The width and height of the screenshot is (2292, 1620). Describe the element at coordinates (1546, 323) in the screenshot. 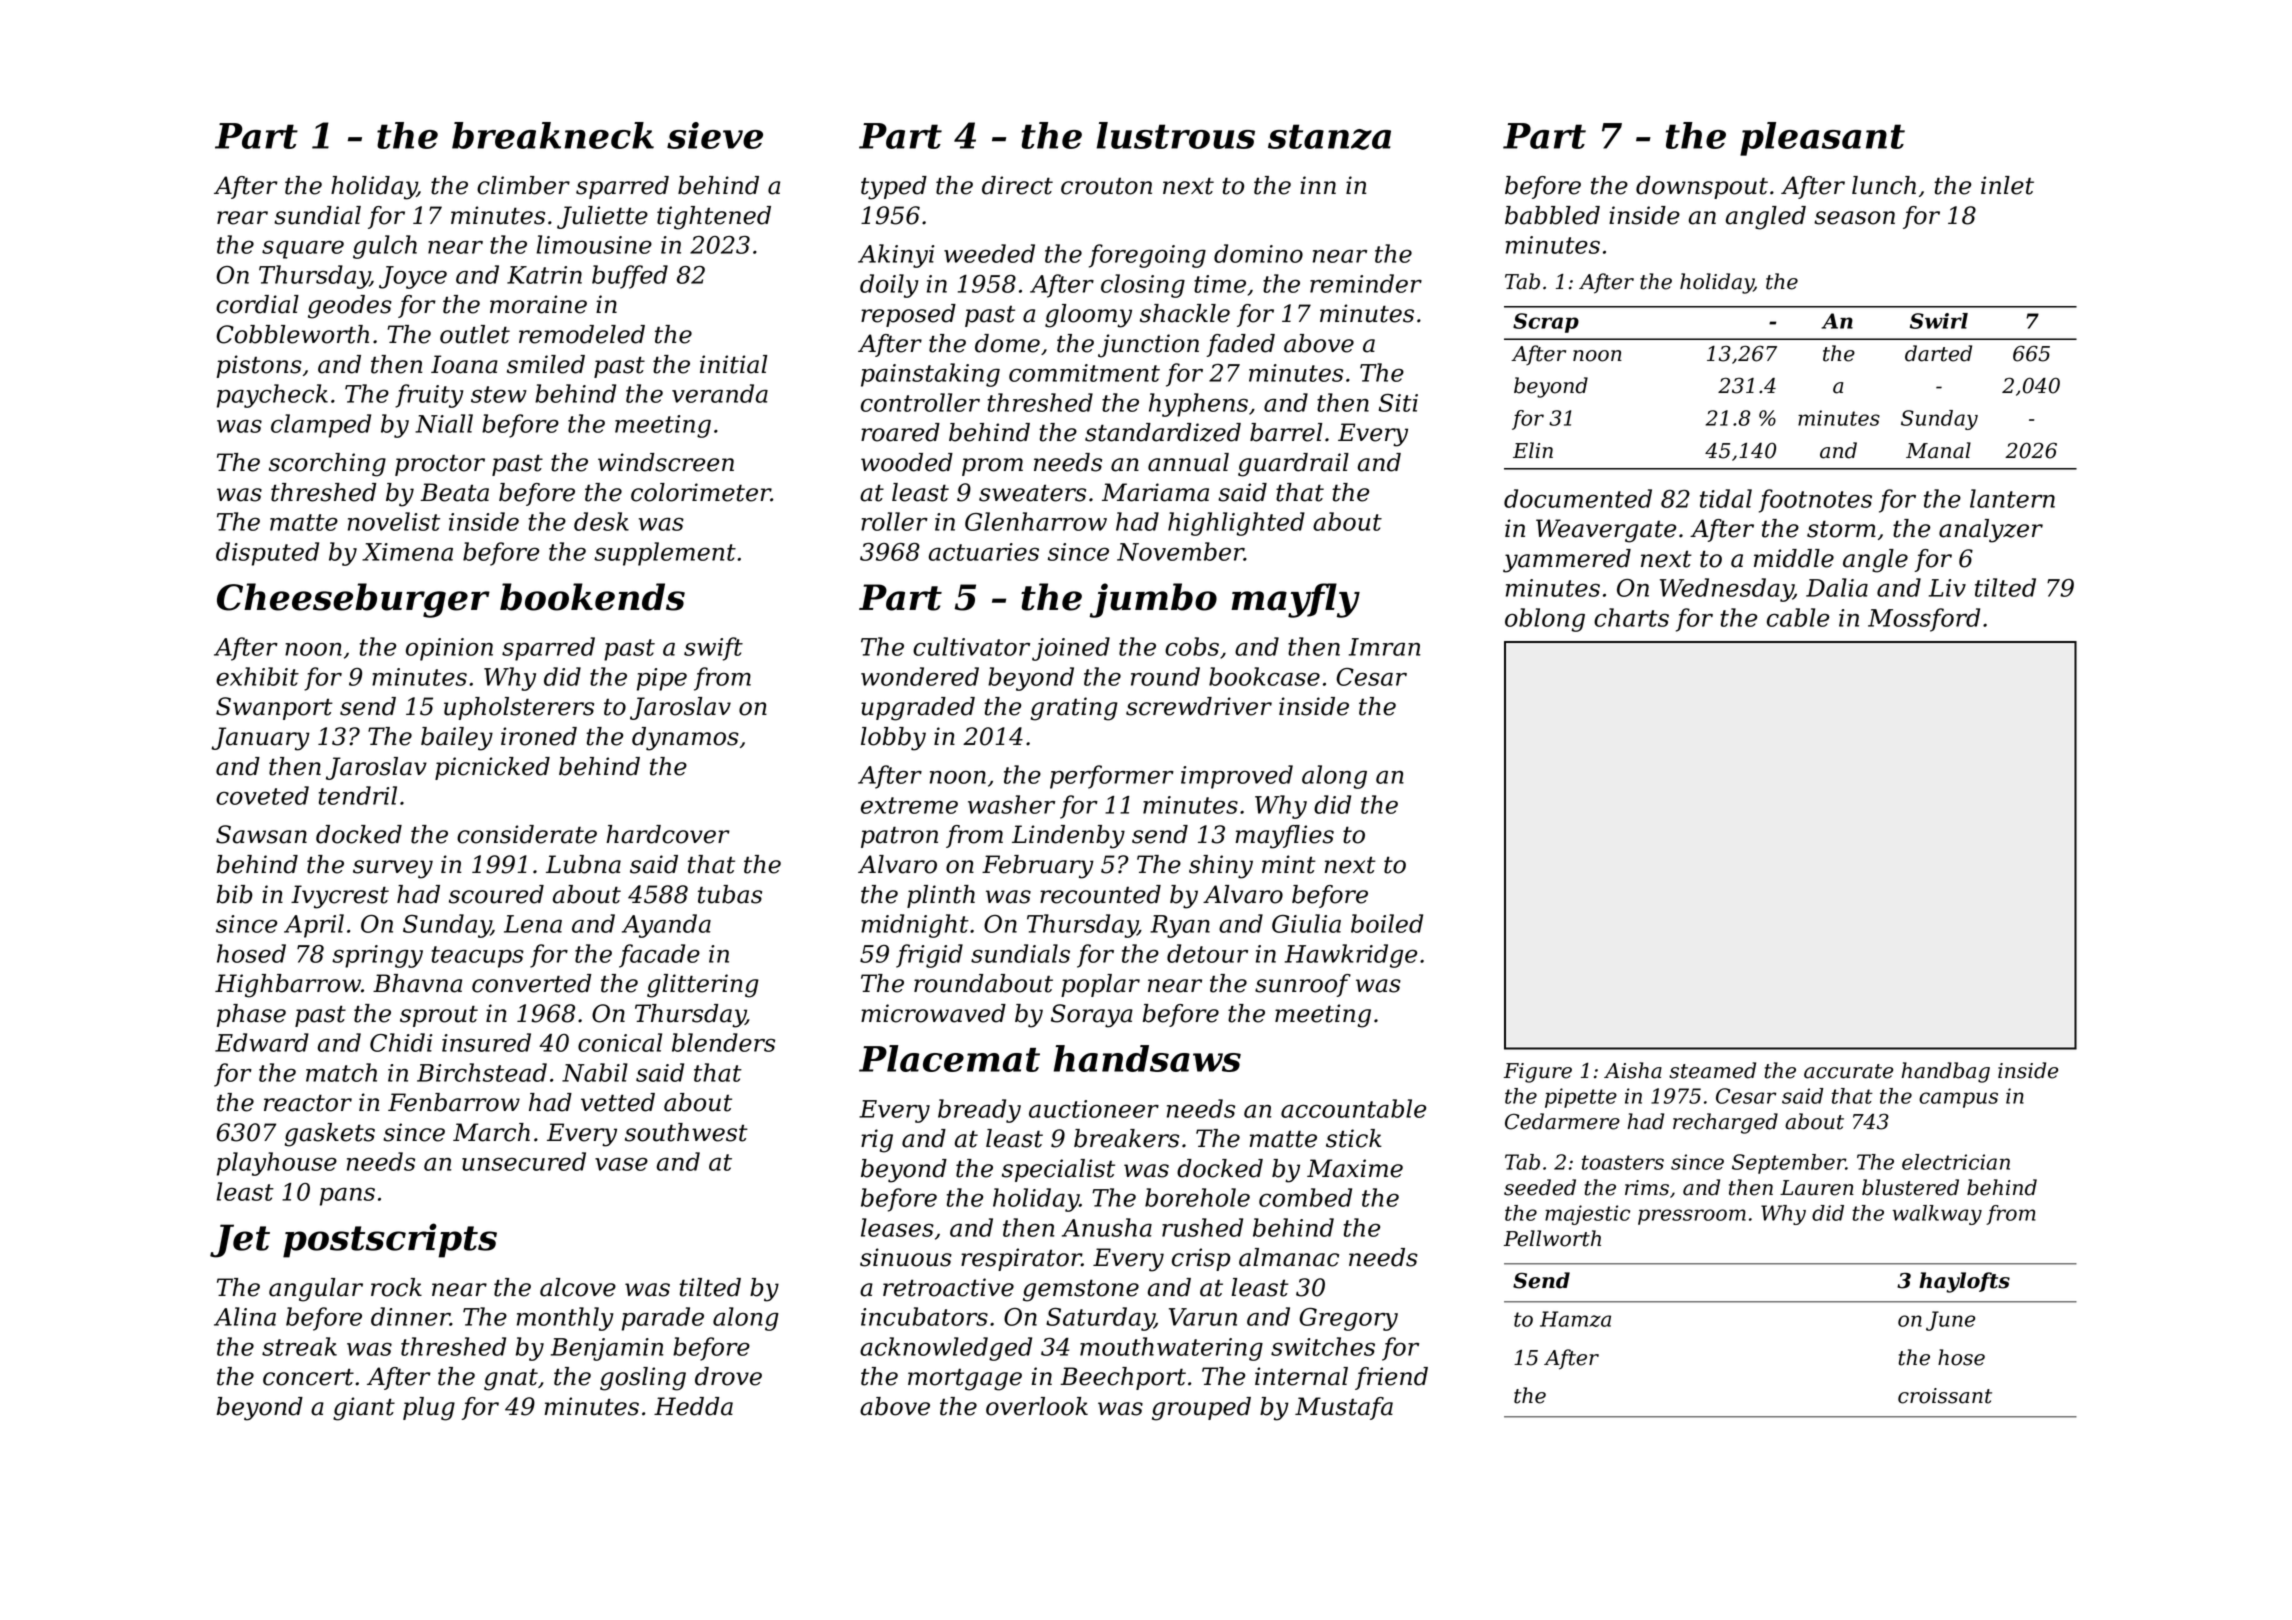

I see `Scrap` at that location.
